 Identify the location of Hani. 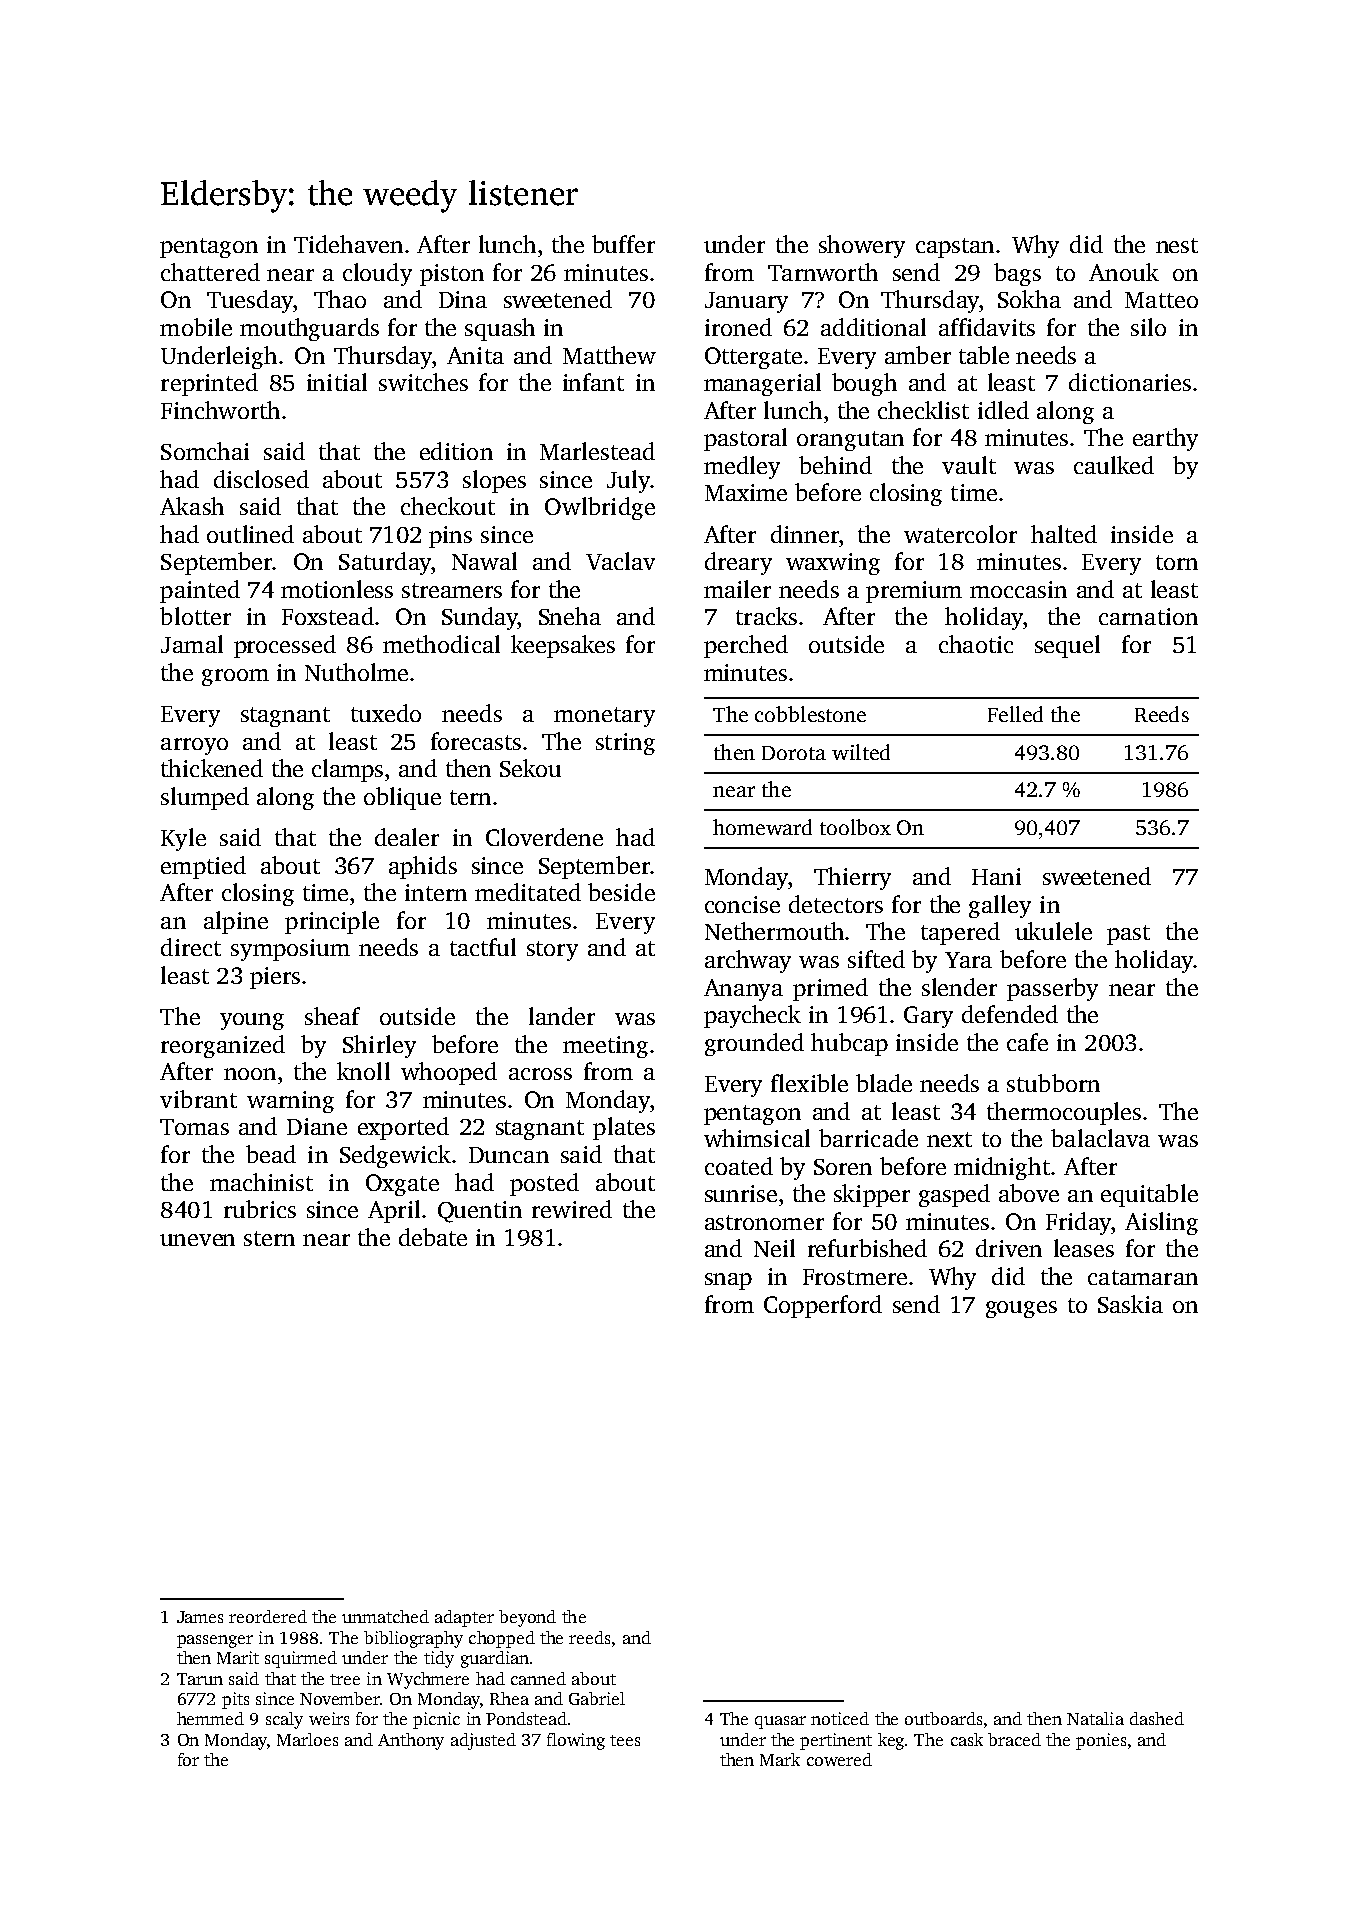
(996, 876).
